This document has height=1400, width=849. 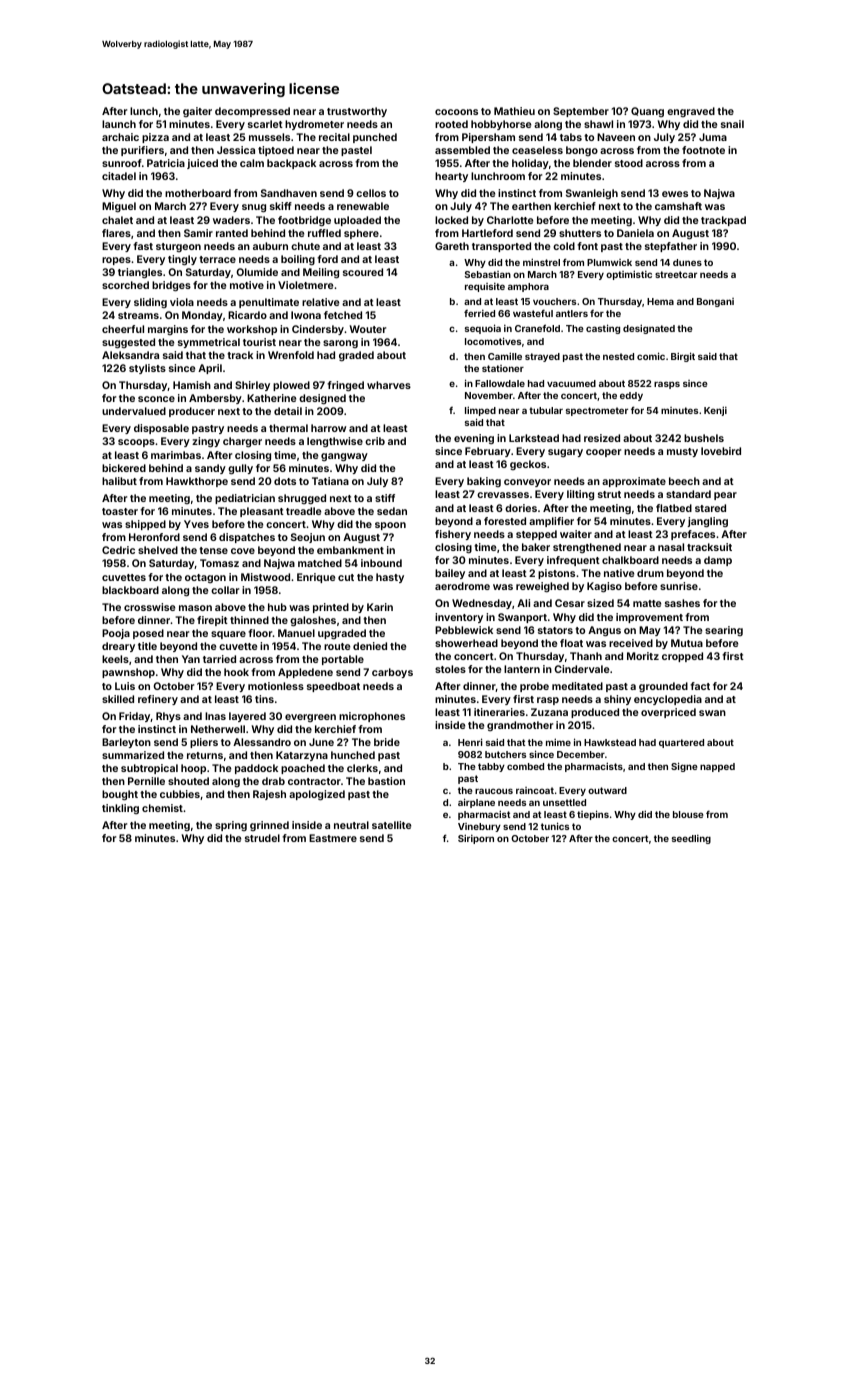 What do you see at coordinates (581, 754) in the document?
I see `December` at bounding box center [581, 754].
